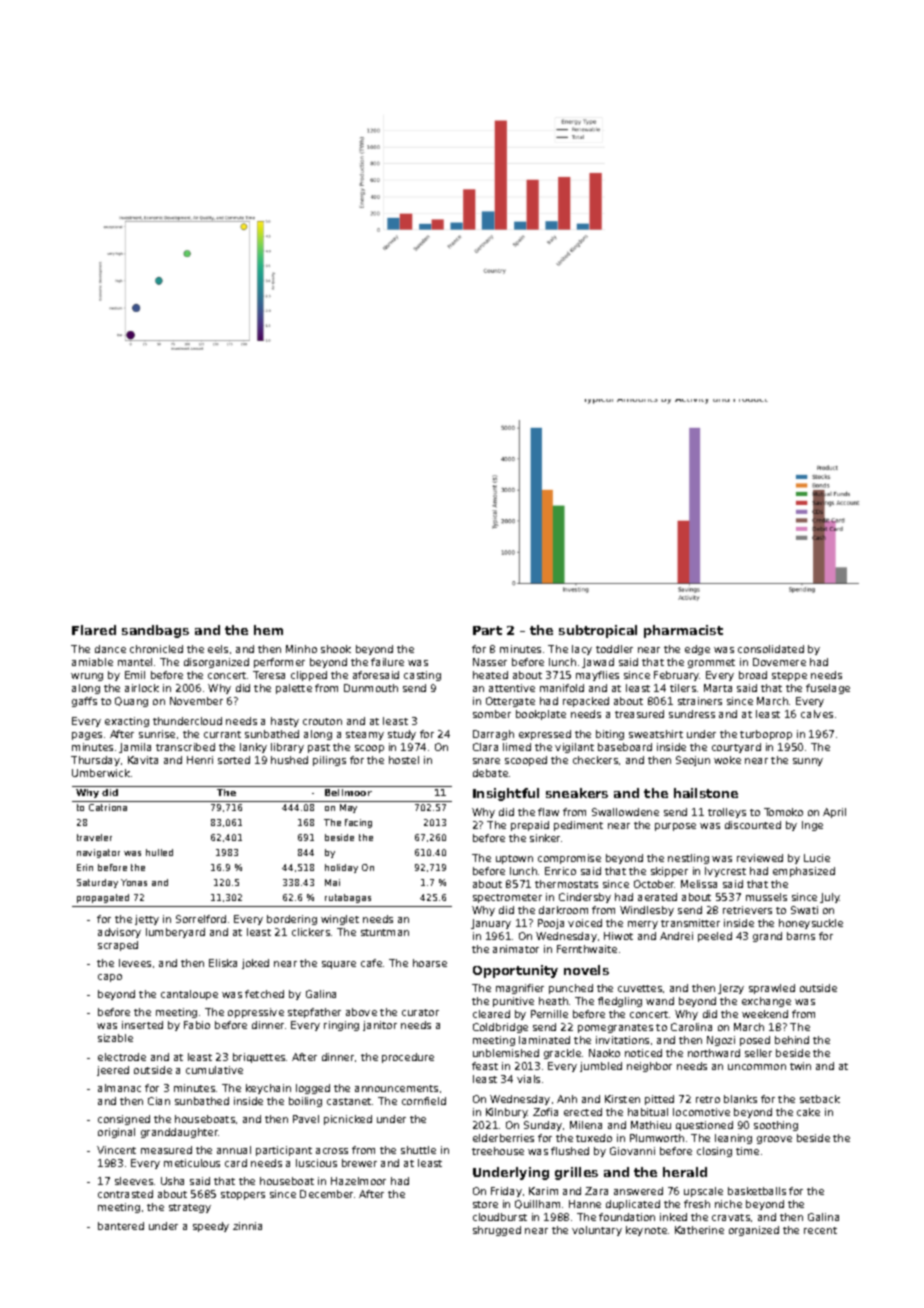  Describe the element at coordinates (268, 630) in the document. I see `hem` at that location.
